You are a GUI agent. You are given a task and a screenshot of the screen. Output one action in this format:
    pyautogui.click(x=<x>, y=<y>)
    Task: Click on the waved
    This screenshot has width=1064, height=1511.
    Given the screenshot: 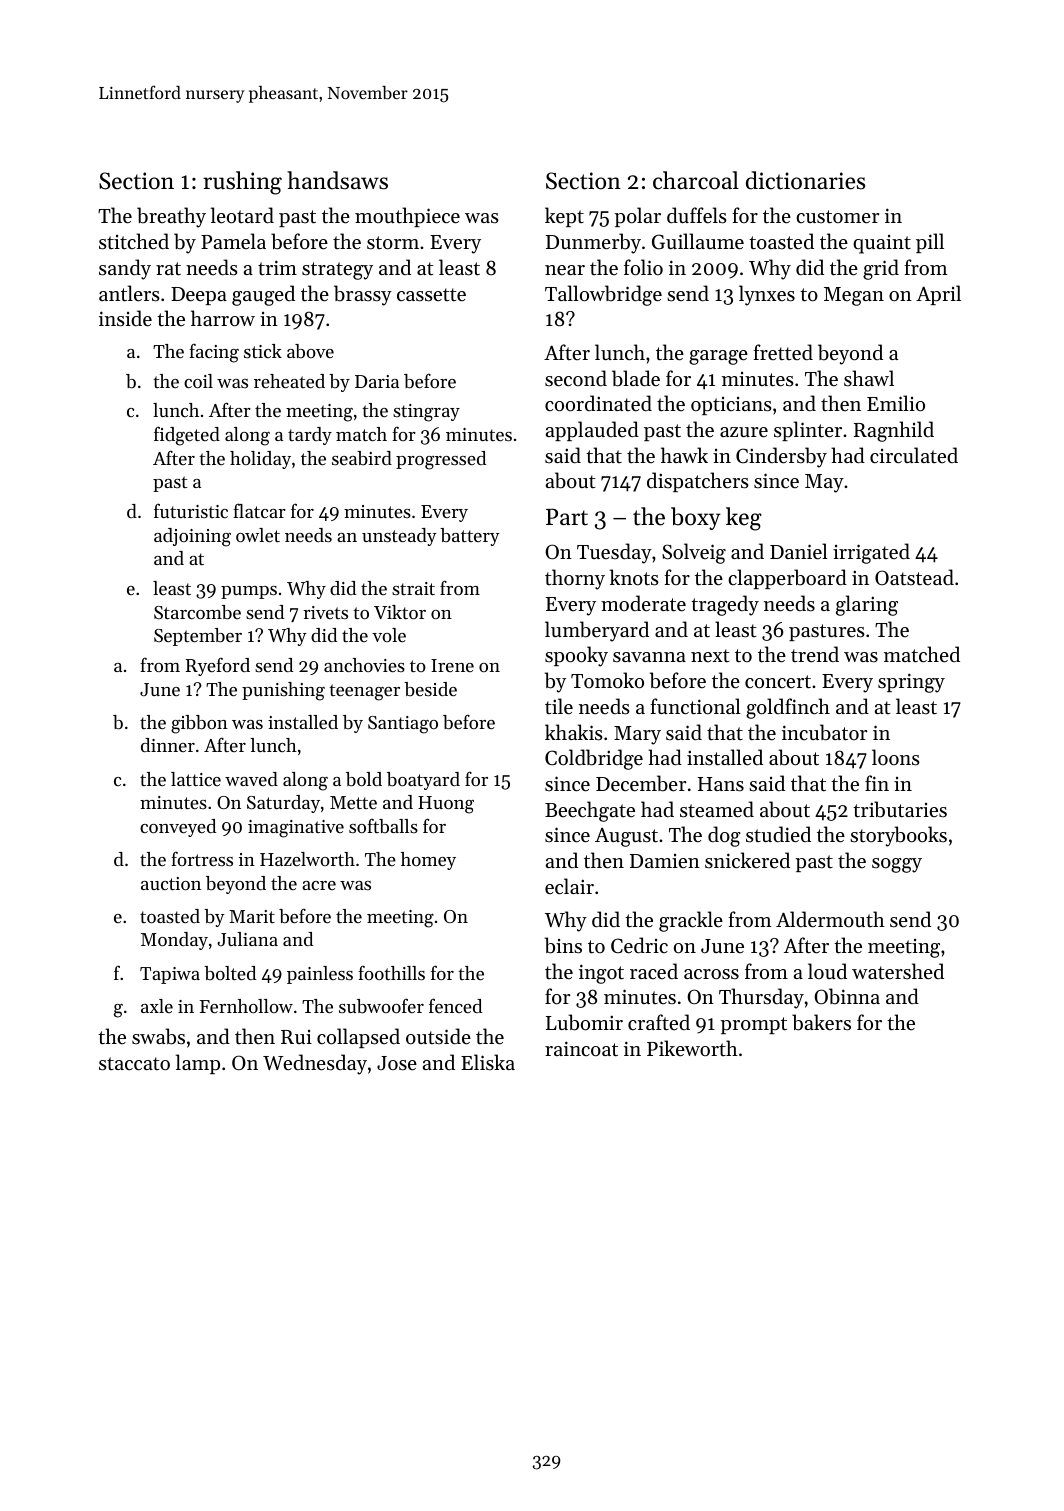 What is the action you would take?
    pyautogui.click(x=251, y=779)
